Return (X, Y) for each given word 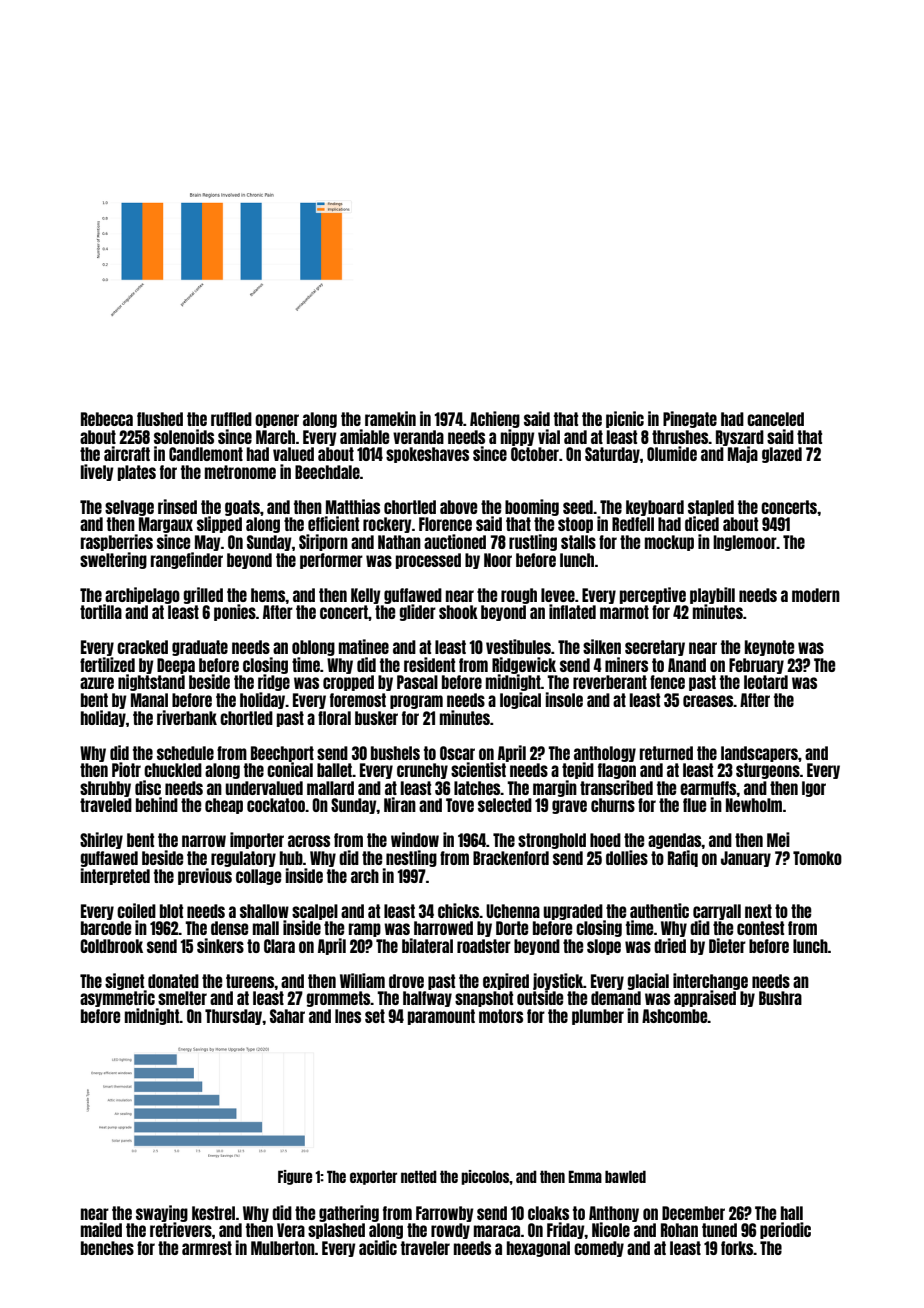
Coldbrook (111, 946)
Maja (743, 454)
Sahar (287, 1016)
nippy (518, 437)
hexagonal (538, 1249)
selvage (129, 508)
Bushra (780, 998)
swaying (162, 1213)
